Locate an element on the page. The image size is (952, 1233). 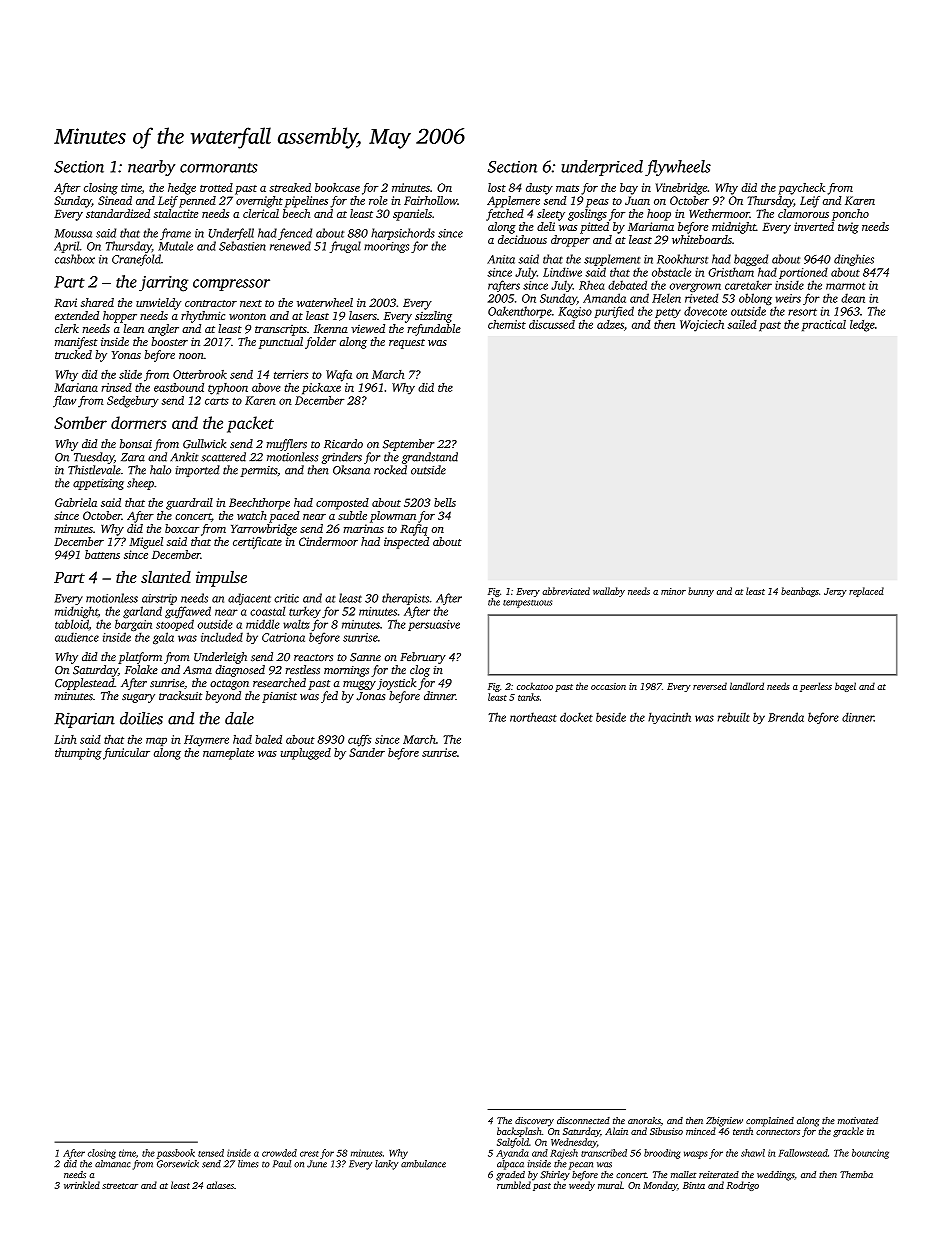
transcripts is located at coordinates (281, 330).
